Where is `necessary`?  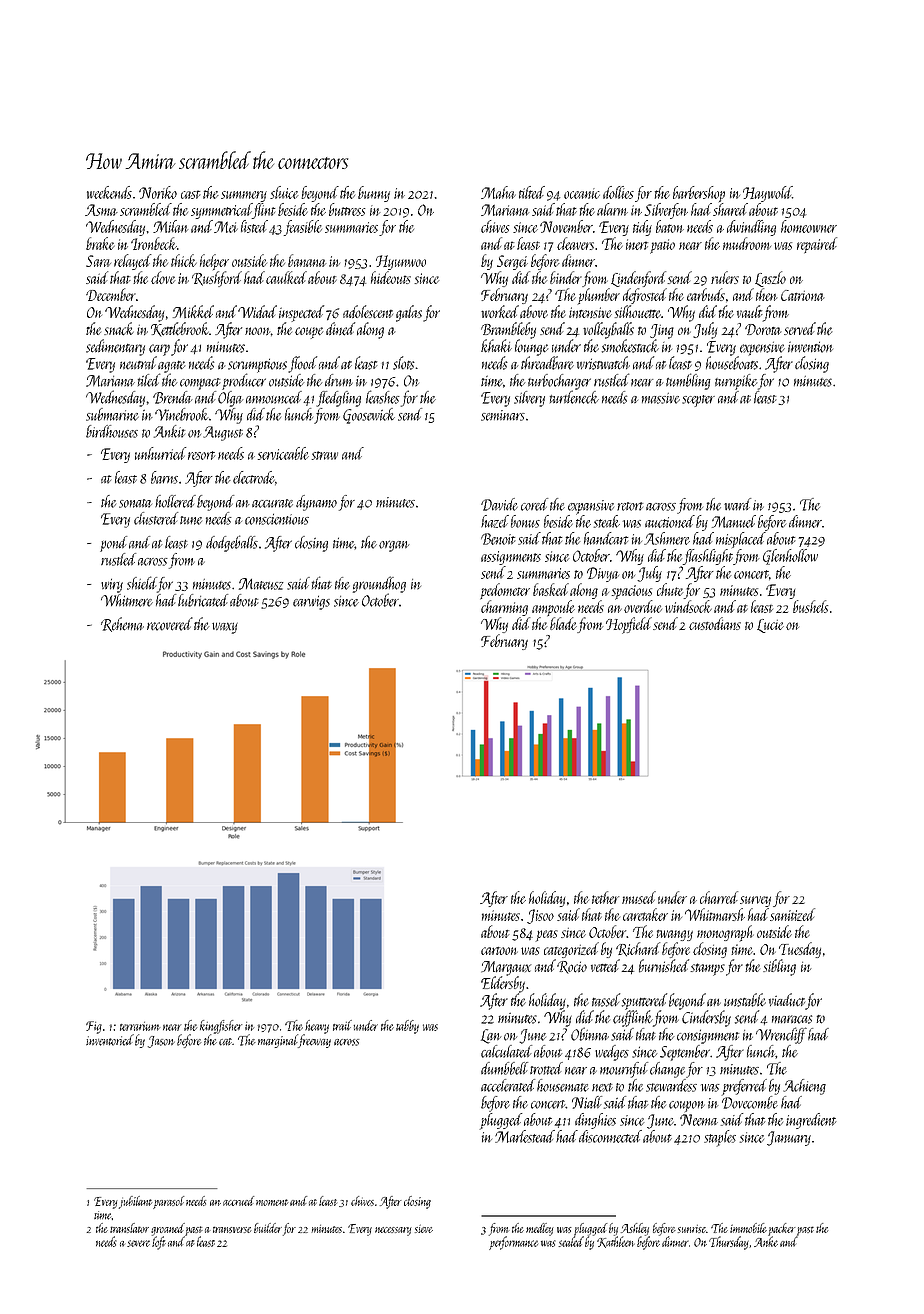 necessary is located at coordinates (393, 1231).
